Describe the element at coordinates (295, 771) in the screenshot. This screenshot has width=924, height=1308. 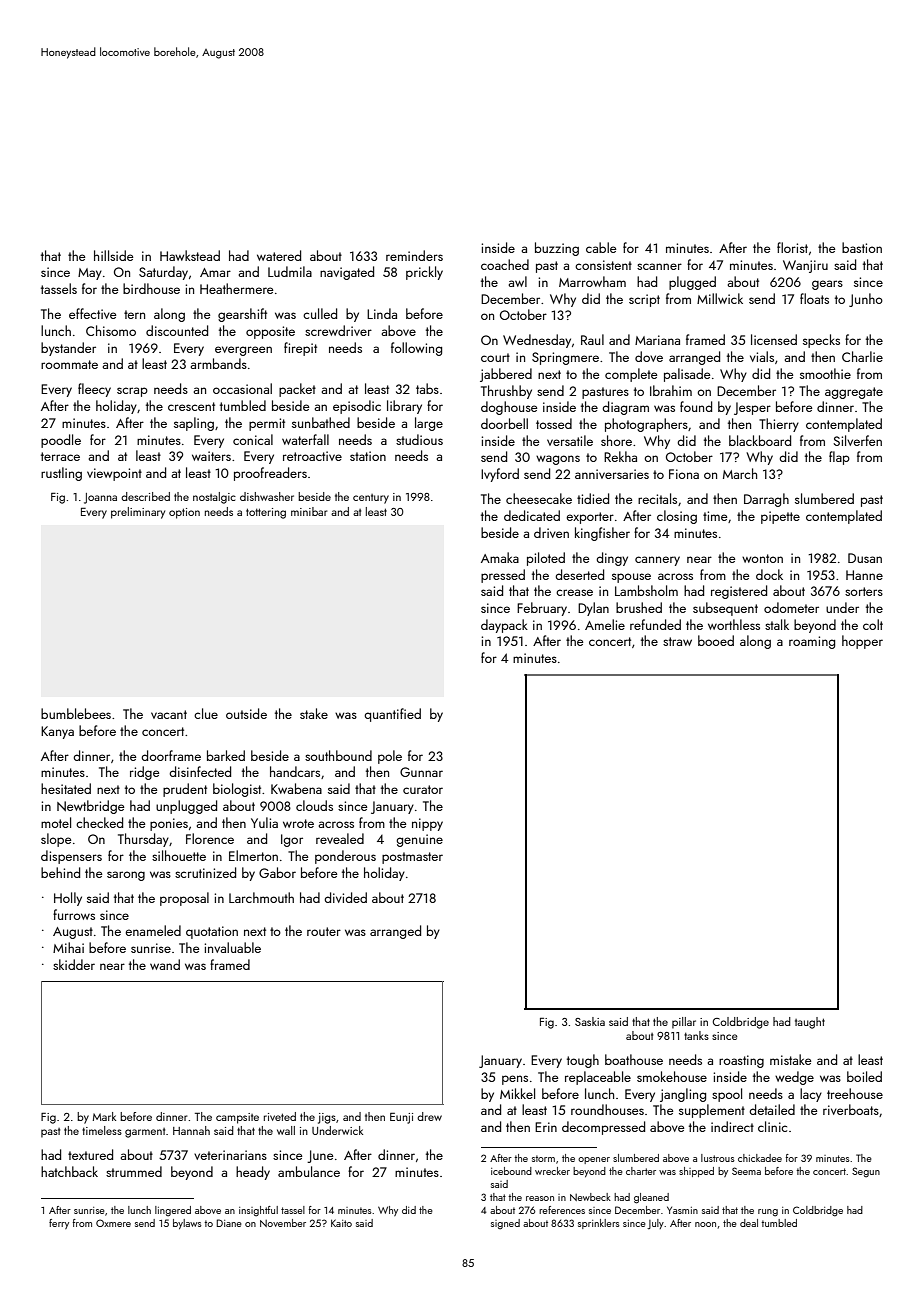
I see `handcars` at that location.
